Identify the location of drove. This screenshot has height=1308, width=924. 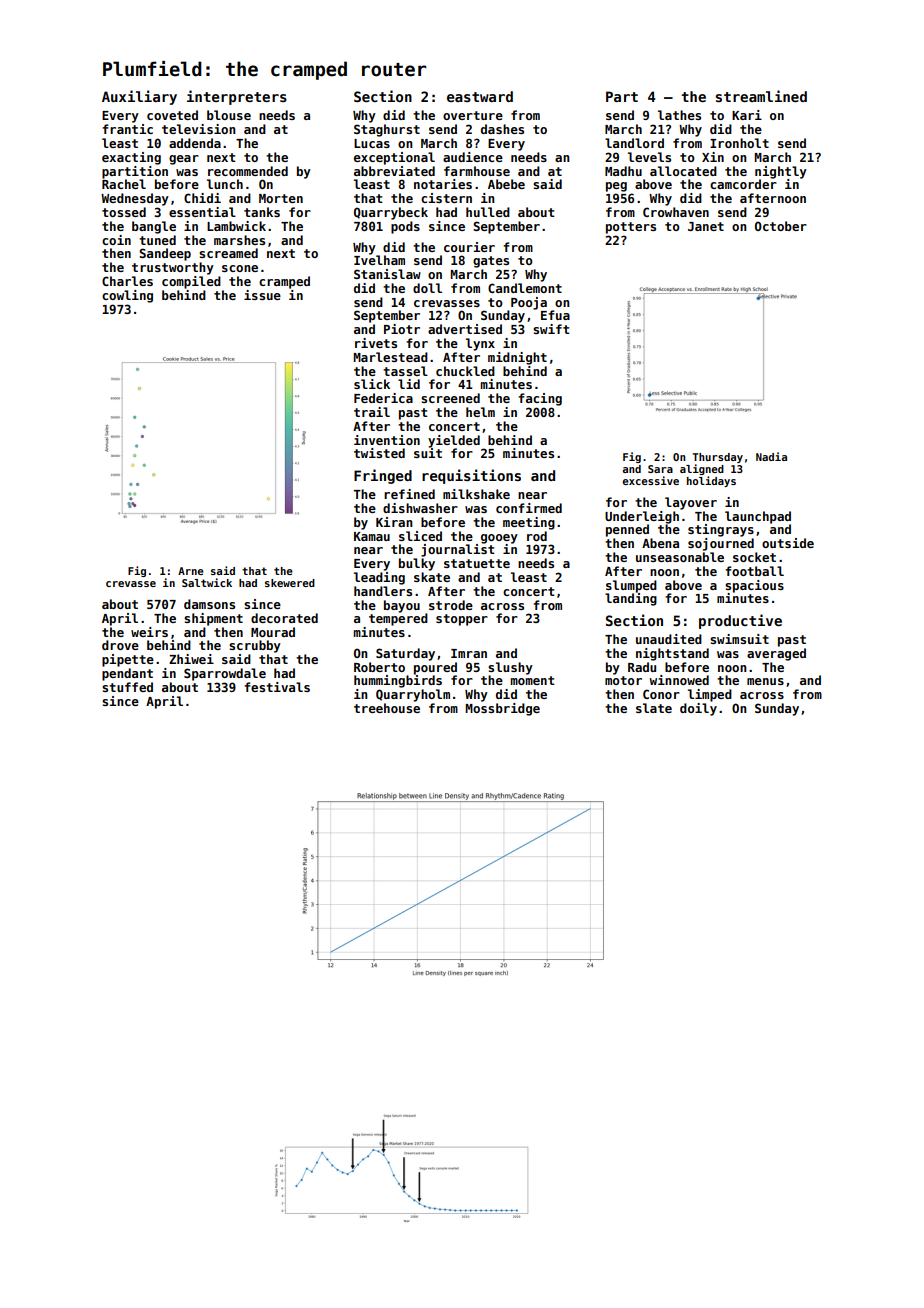
(120, 645).
